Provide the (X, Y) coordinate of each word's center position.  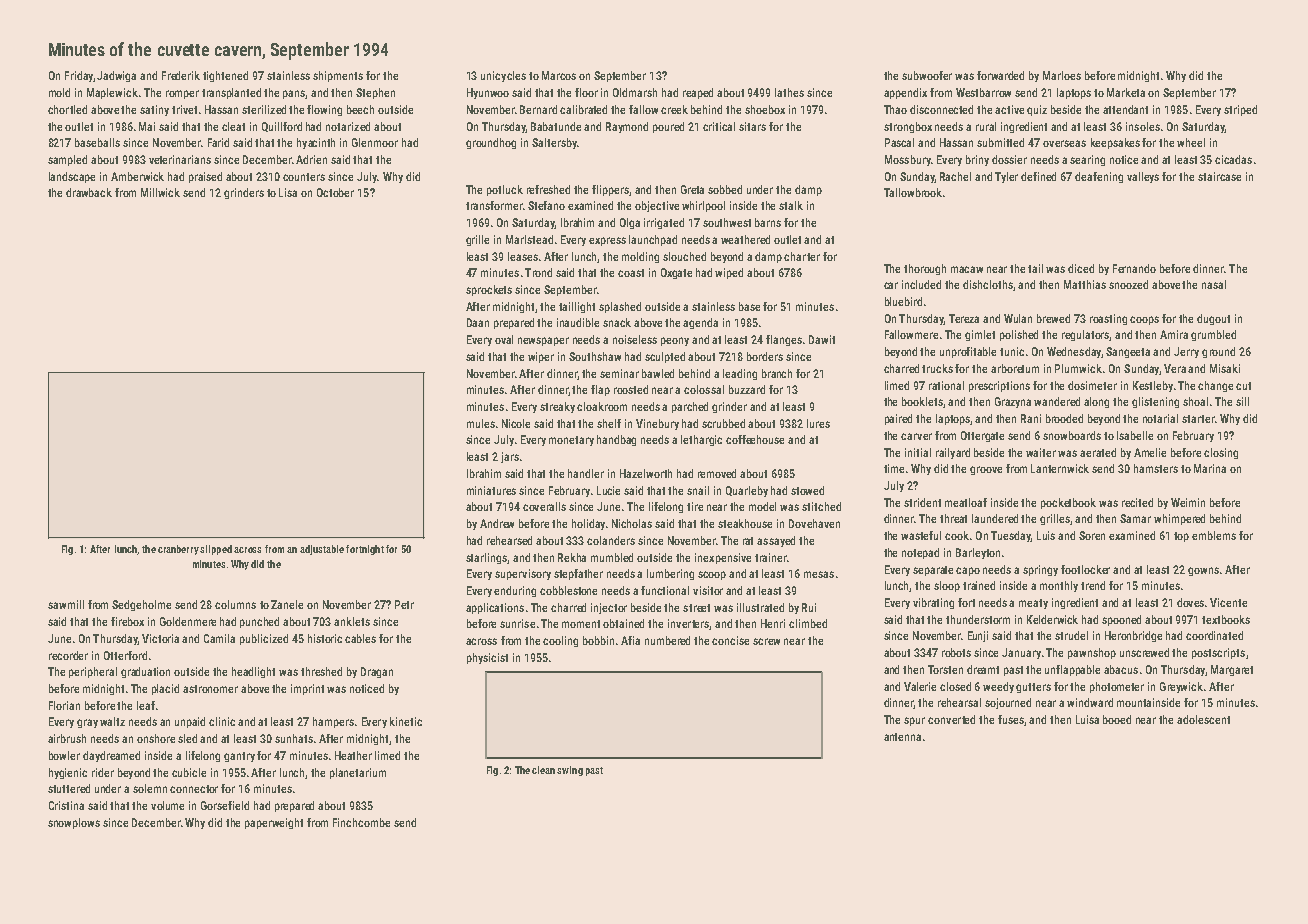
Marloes (1062, 75)
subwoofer (927, 75)
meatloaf (966, 502)
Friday (79, 76)
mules (481, 423)
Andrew (497, 523)
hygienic (68, 773)
